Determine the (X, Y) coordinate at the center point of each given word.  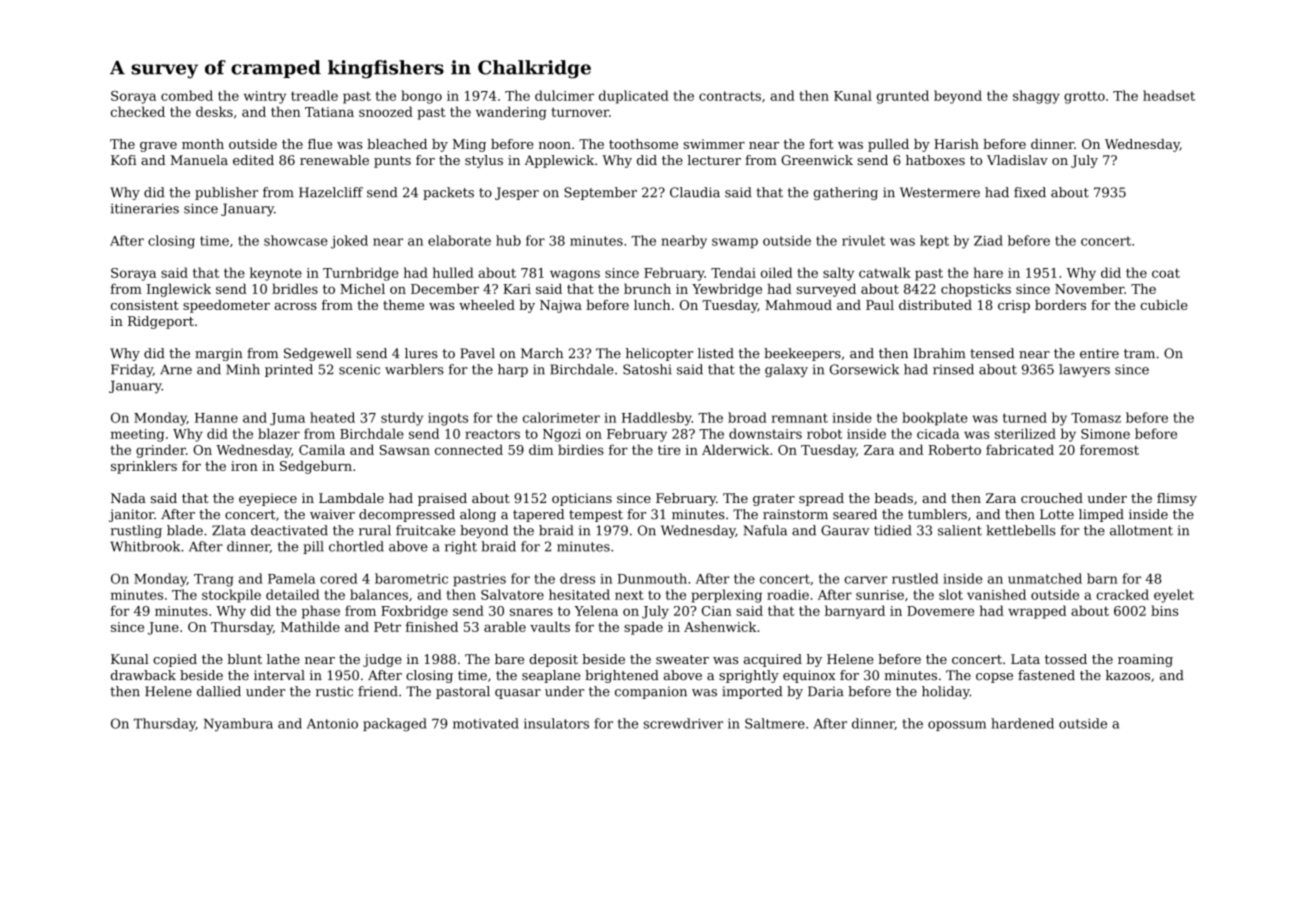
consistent (145, 305)
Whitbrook (145, 546)
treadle (314, 95)
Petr (387, 627)
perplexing (726, 596)
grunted (903, 97)
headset (1169, 95)
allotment (1141, 530)
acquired (773, 660)
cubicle (1164, 305)
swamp (735, 243)
